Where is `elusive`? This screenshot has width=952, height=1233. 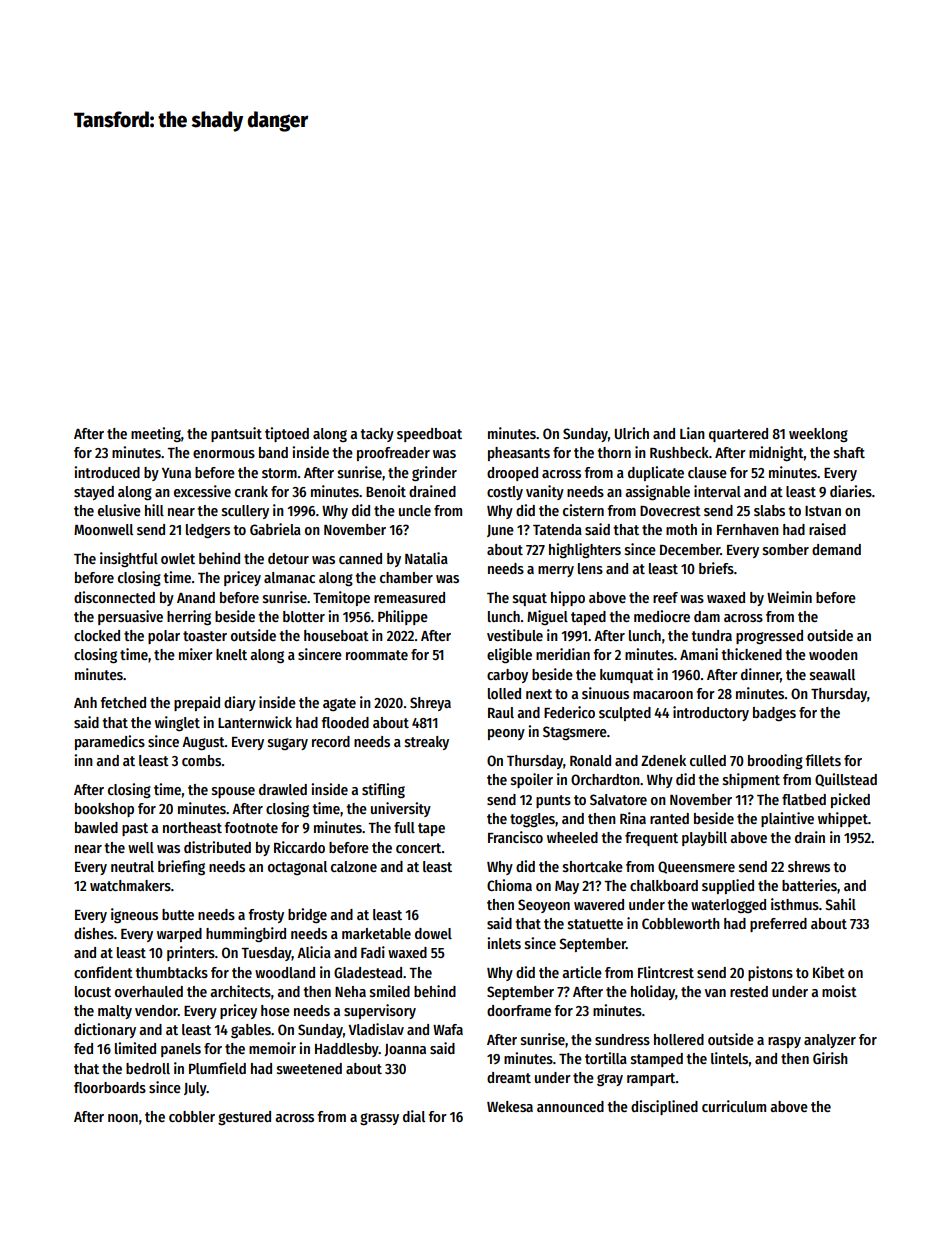
elusive is located at coordinates (119, 510).
